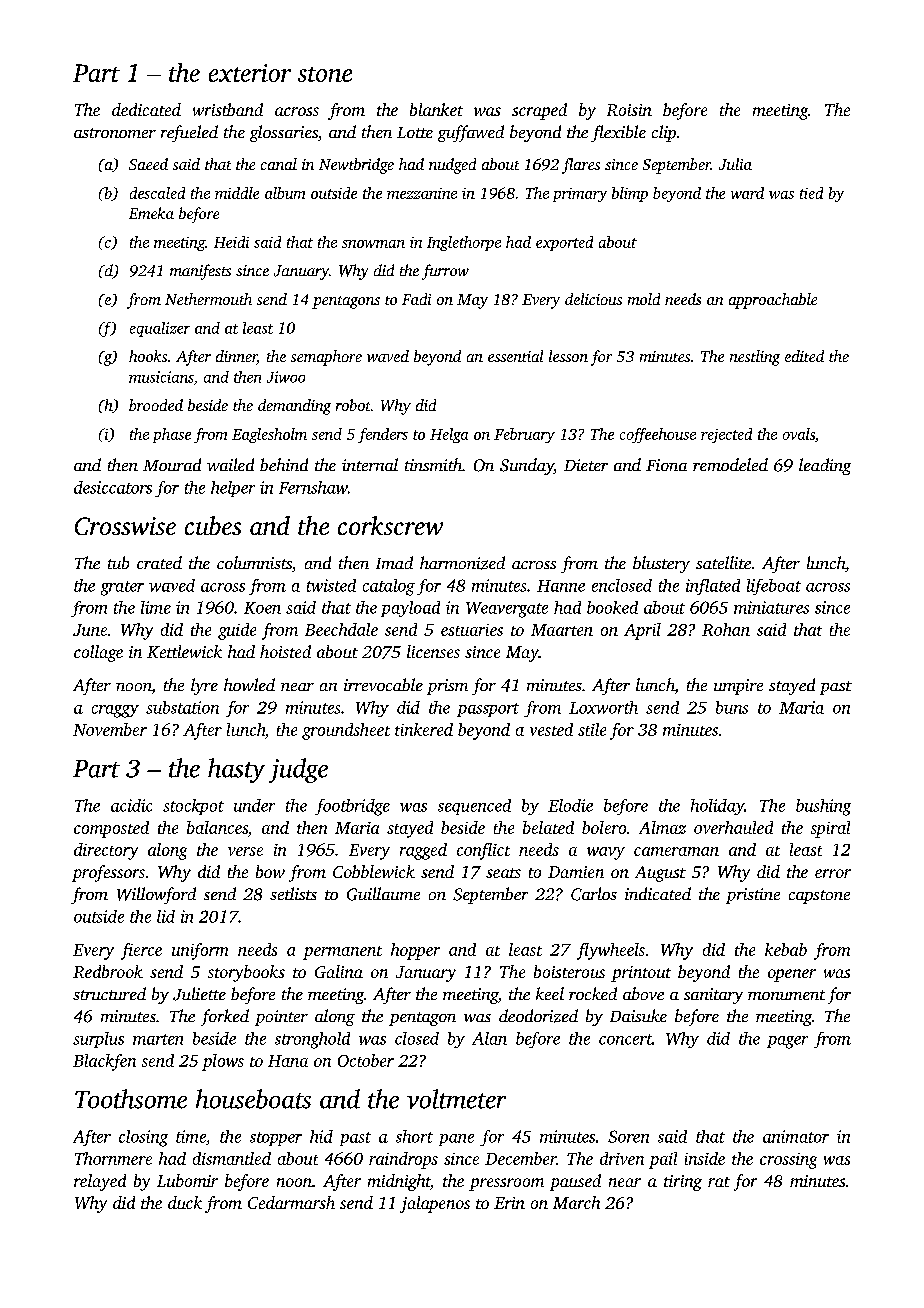 The width and height of the document is (924, 1308). I want to click on crossing, so click(788, 1161).
